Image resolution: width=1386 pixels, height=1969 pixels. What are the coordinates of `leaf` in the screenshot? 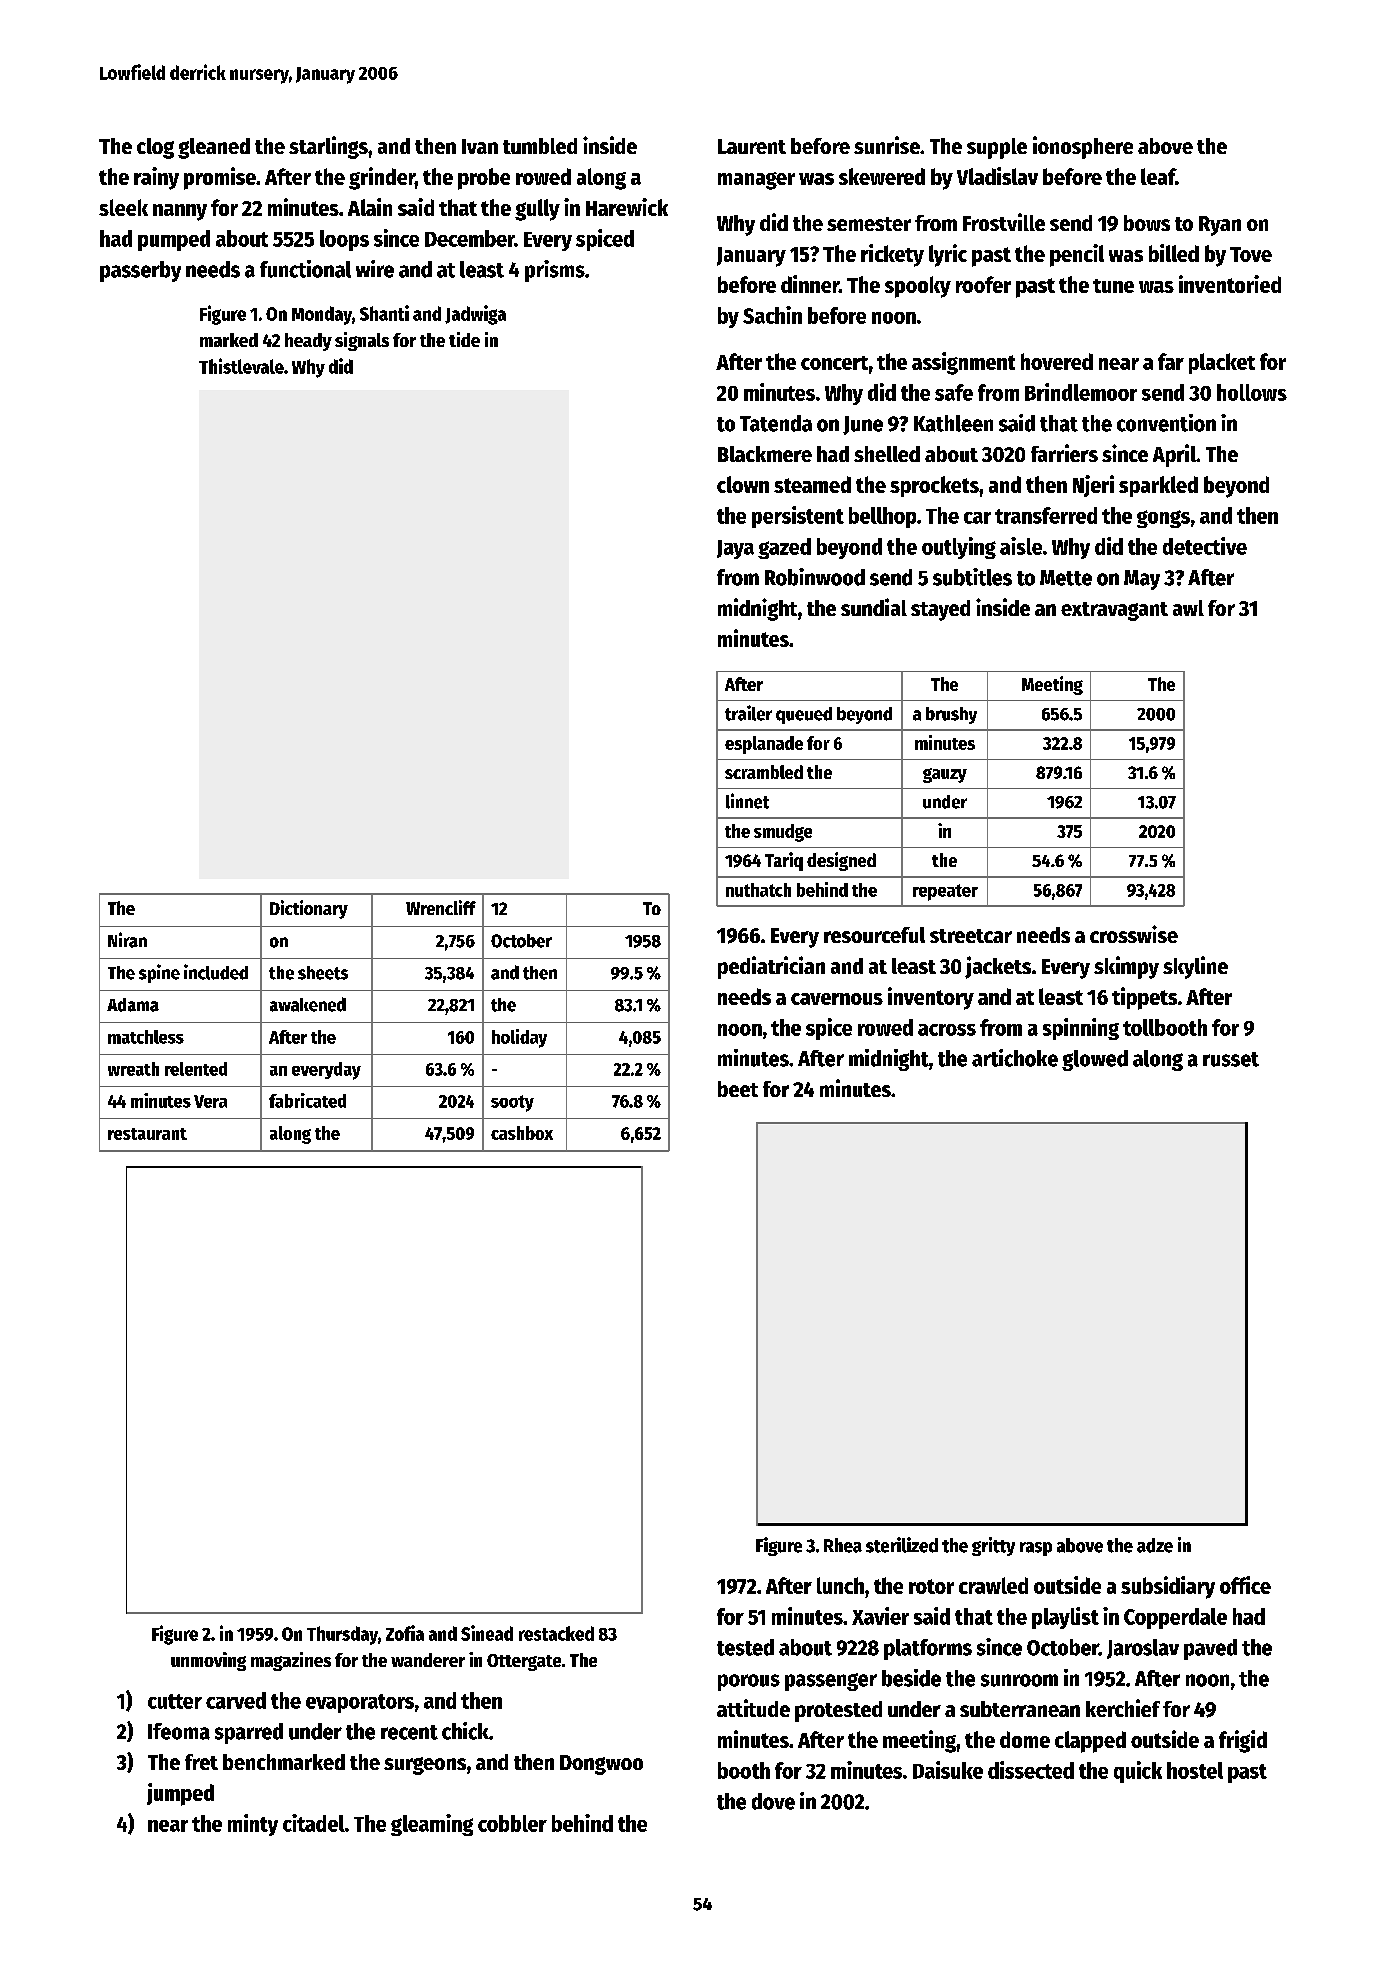 It's located at (1158, 176).
